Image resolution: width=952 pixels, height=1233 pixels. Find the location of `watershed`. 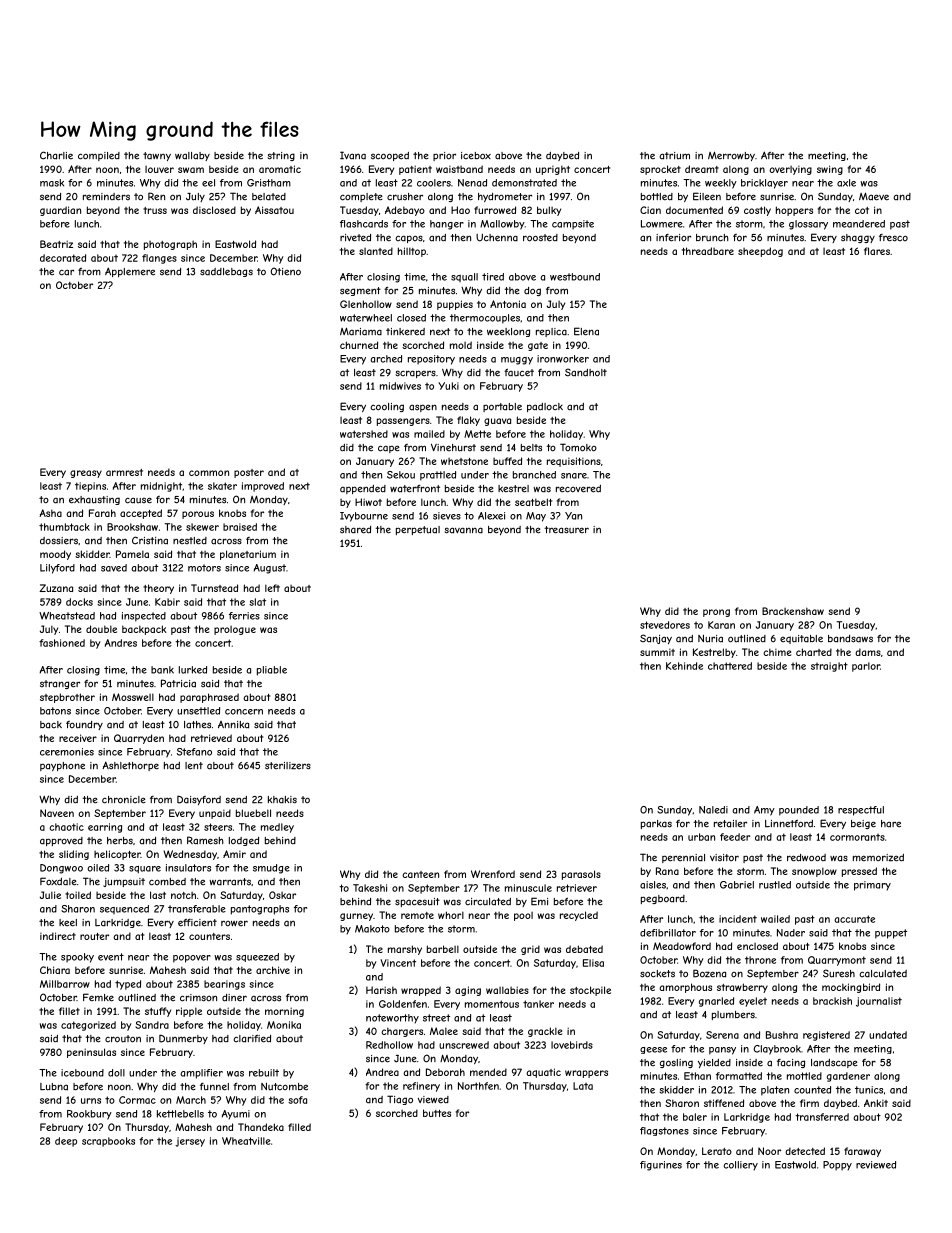

watershed is located at coordinates (364, 434).
